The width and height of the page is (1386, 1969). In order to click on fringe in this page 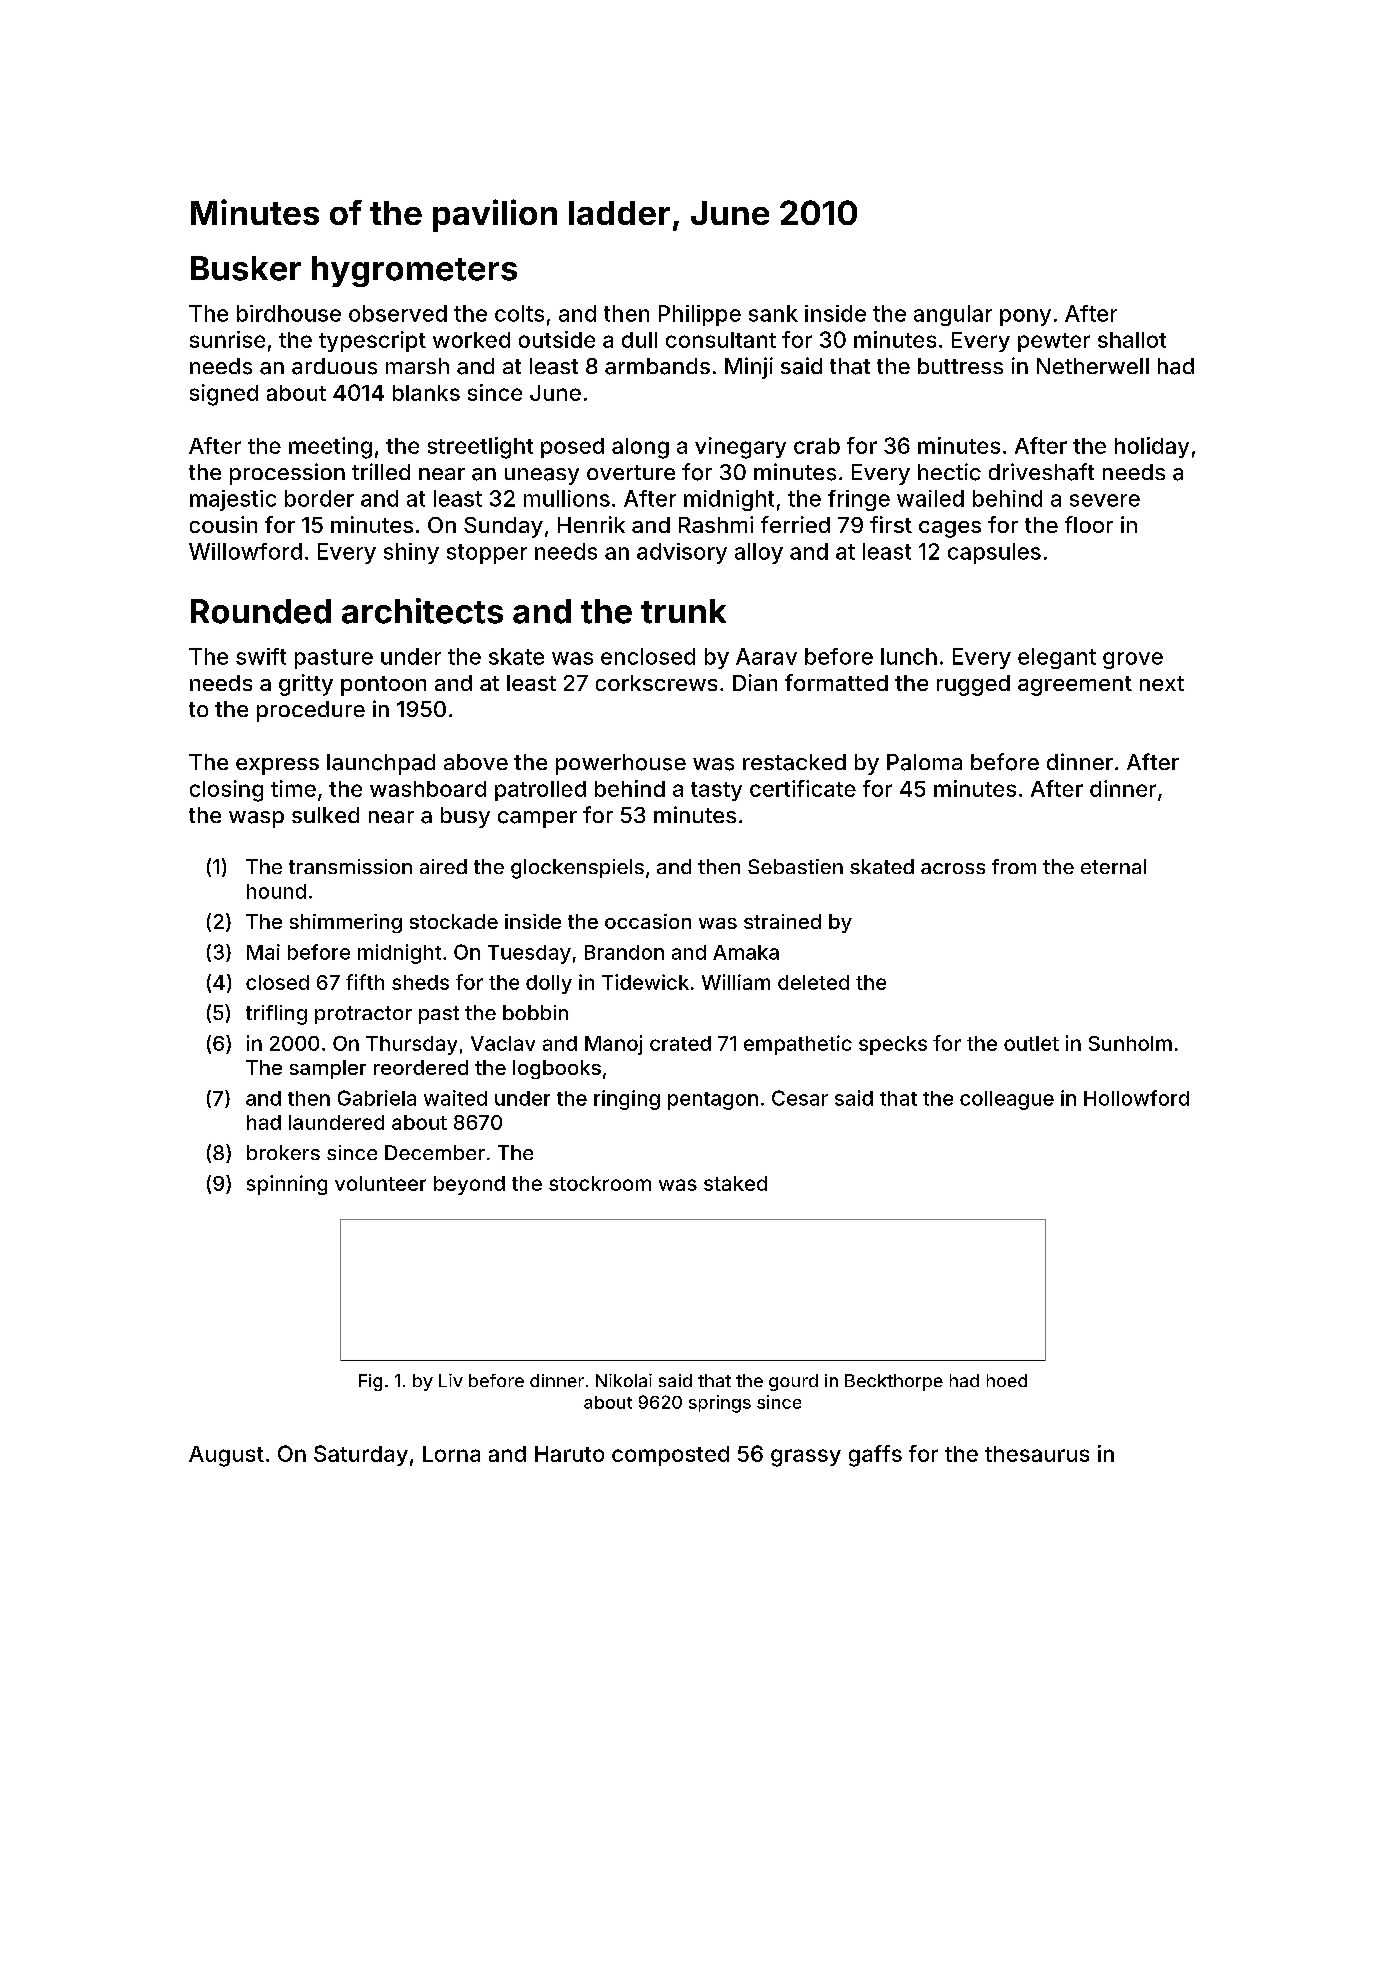, I will do `click(859, 500)`.
